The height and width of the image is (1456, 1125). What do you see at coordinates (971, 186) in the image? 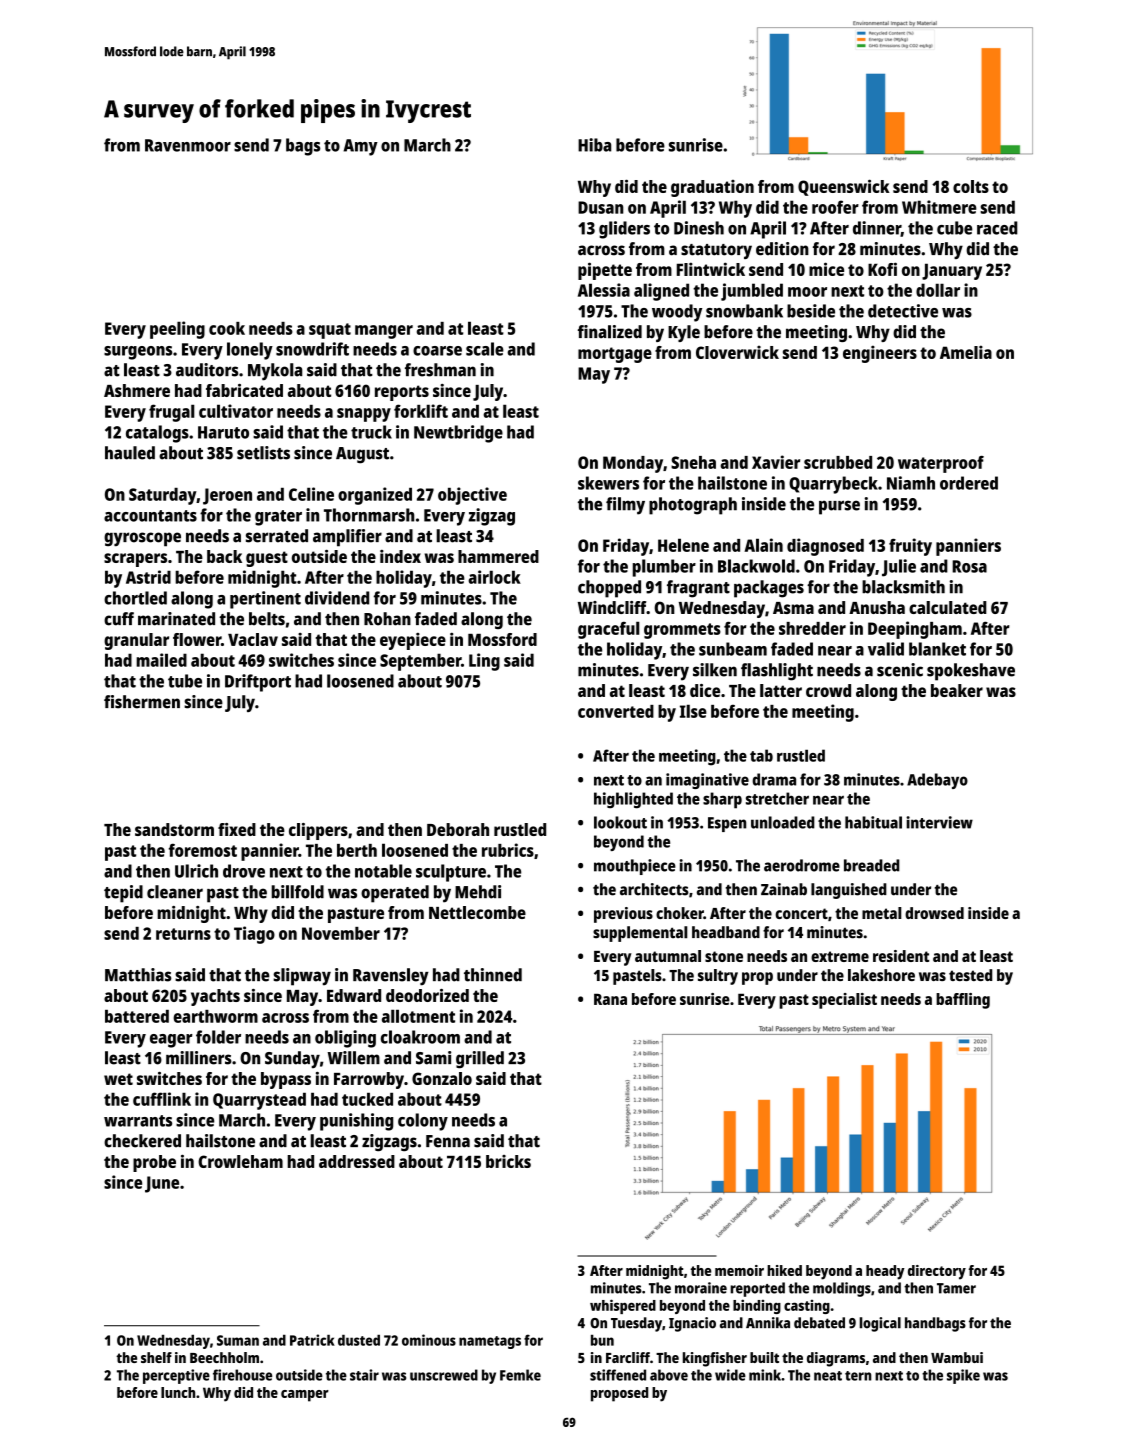
I see `colts` at bounding box center [971, 186].
